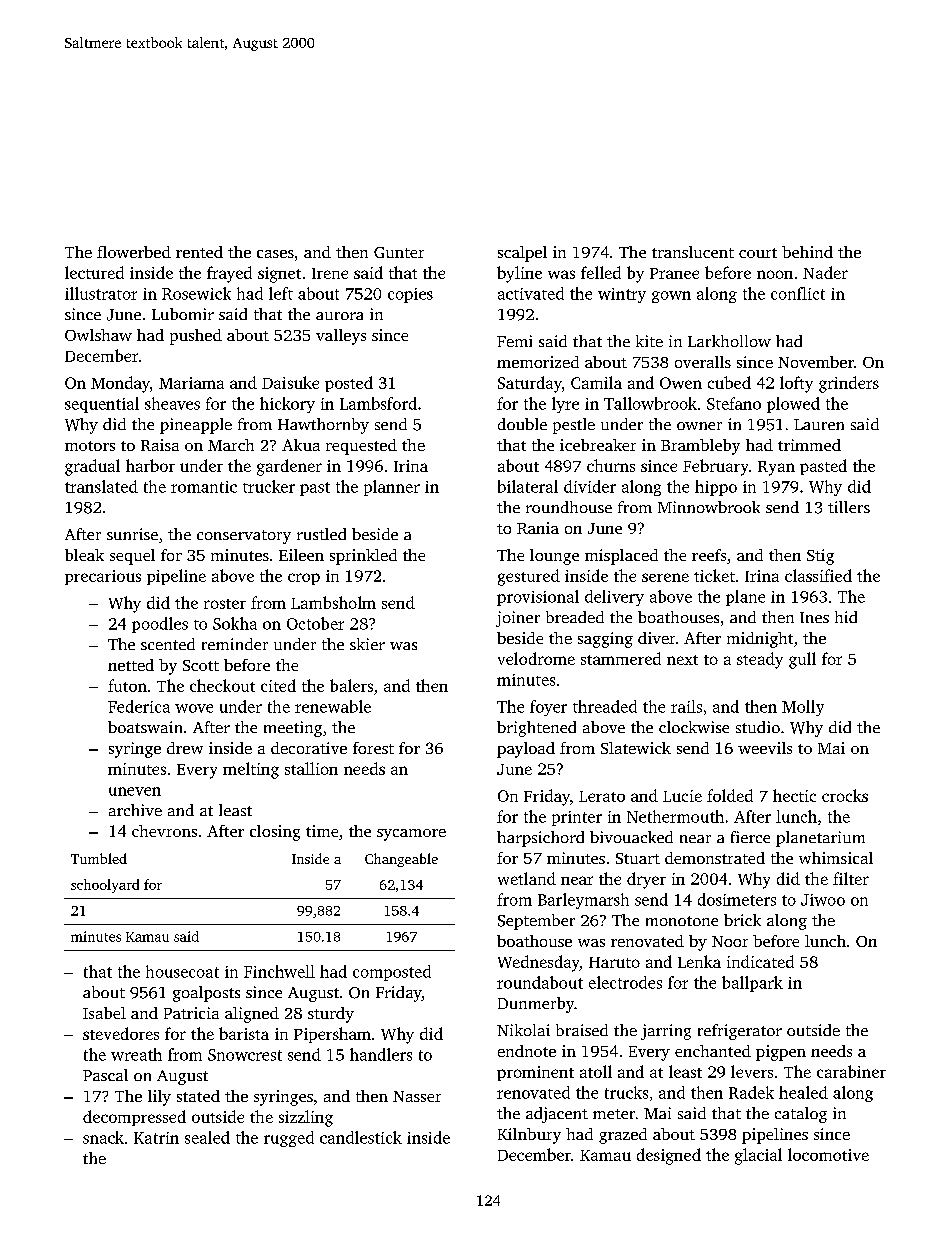  I want to click on sturdy, so click(331, 1015).
